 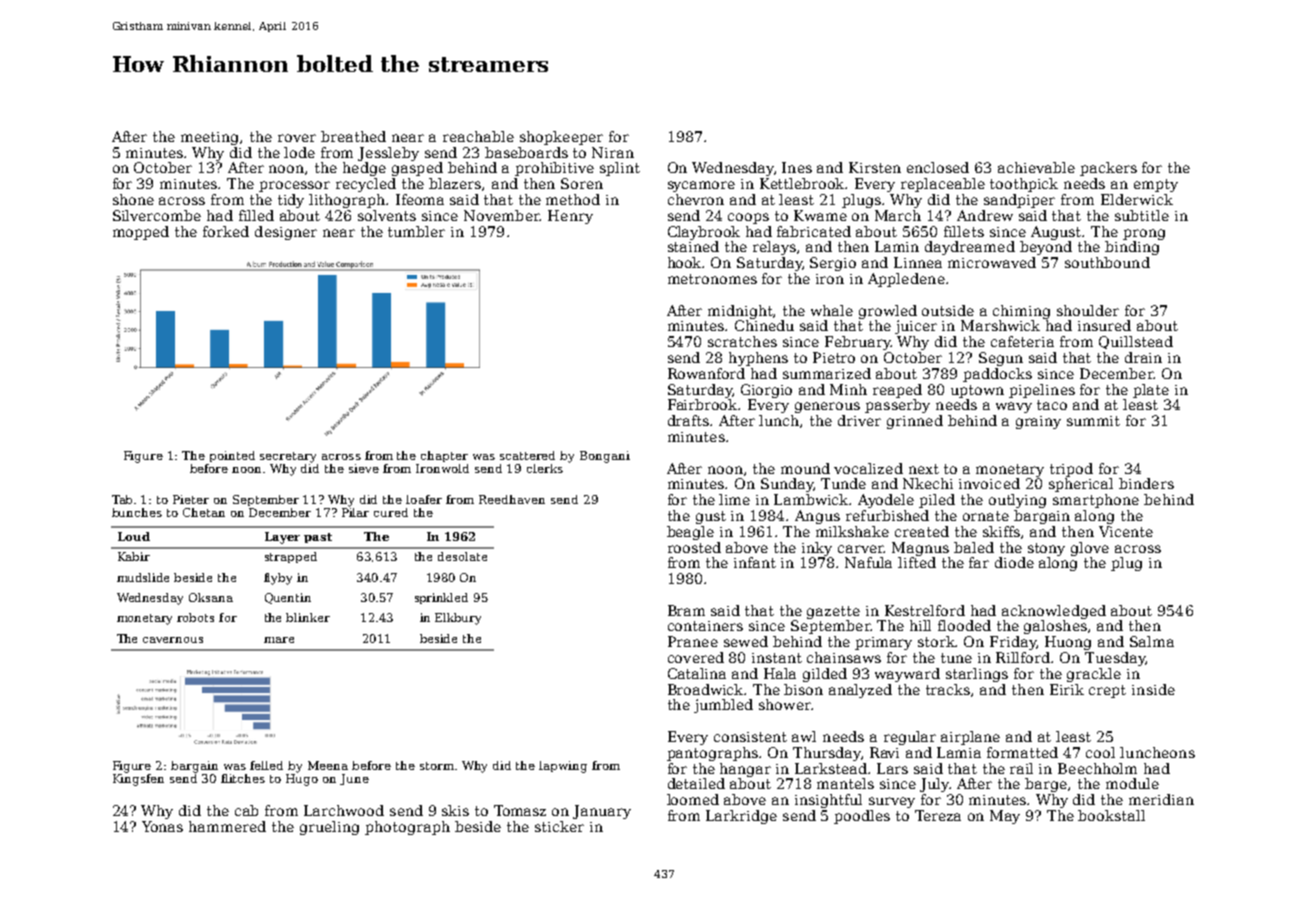 What do you see at coordinates (561, 138) in the screenshot?
I see `shopkeeper` at bounding box center [561, 138].
